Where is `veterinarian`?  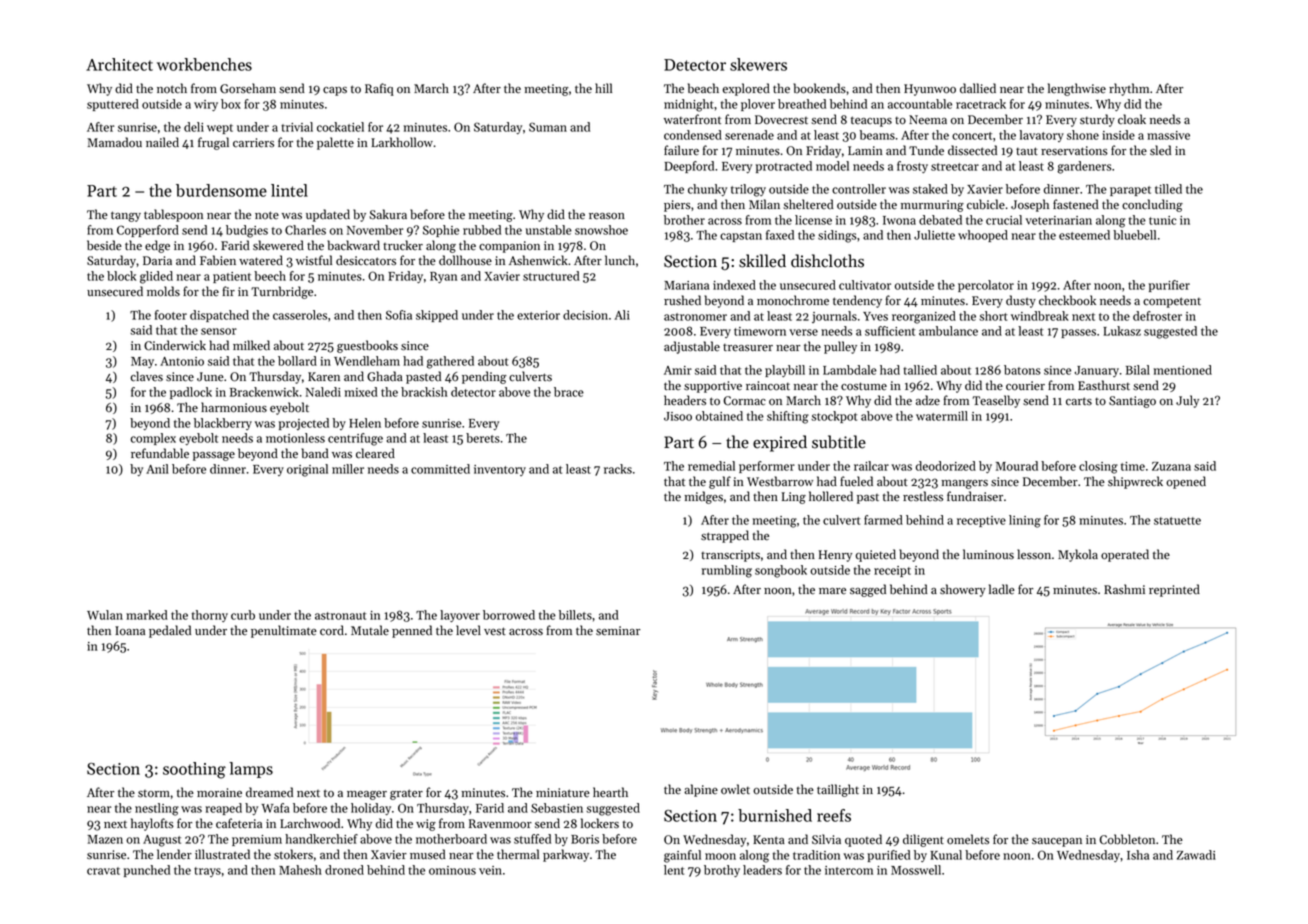
veterinarian is located at coordinates (1059, 220).
